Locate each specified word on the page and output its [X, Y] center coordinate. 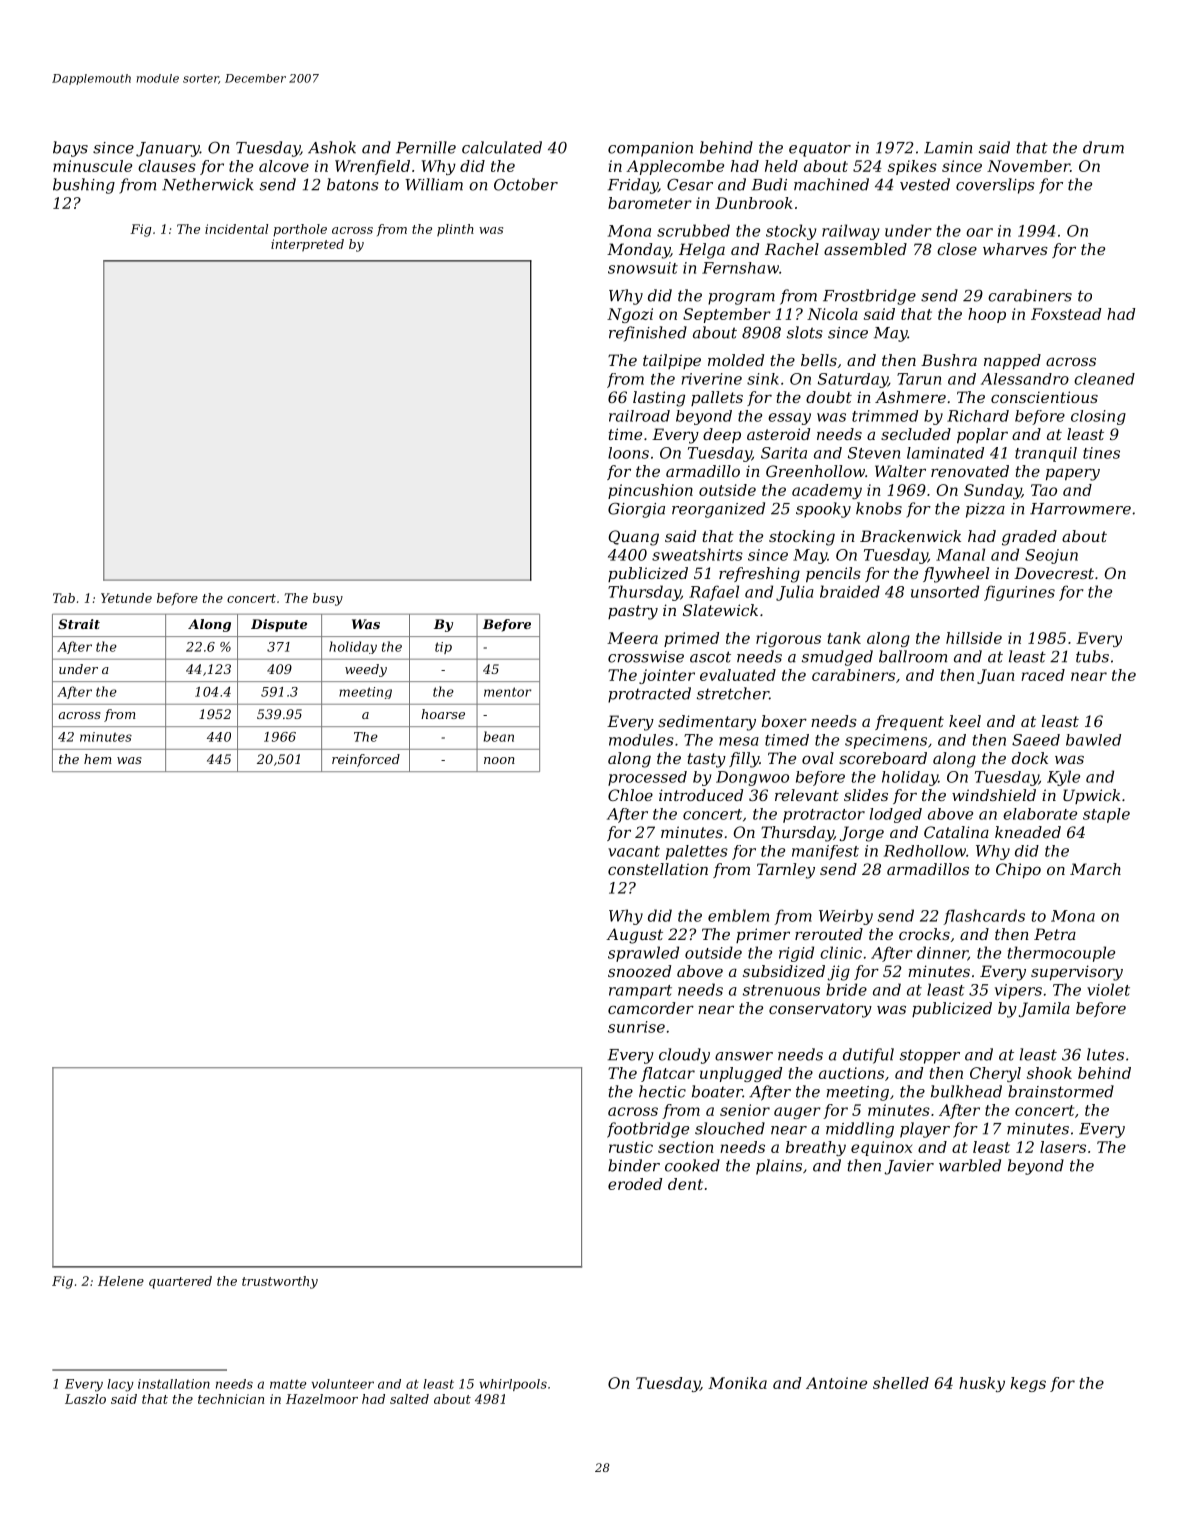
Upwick [1091, 796]
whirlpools [513, 1385]
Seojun [1051, 556]
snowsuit [643, 268]
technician [231, 1399]
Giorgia [636, 510]
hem [98, 759]
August [634, 936]
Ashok [332, 147]
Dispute [279, 625]
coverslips [995, 186]
